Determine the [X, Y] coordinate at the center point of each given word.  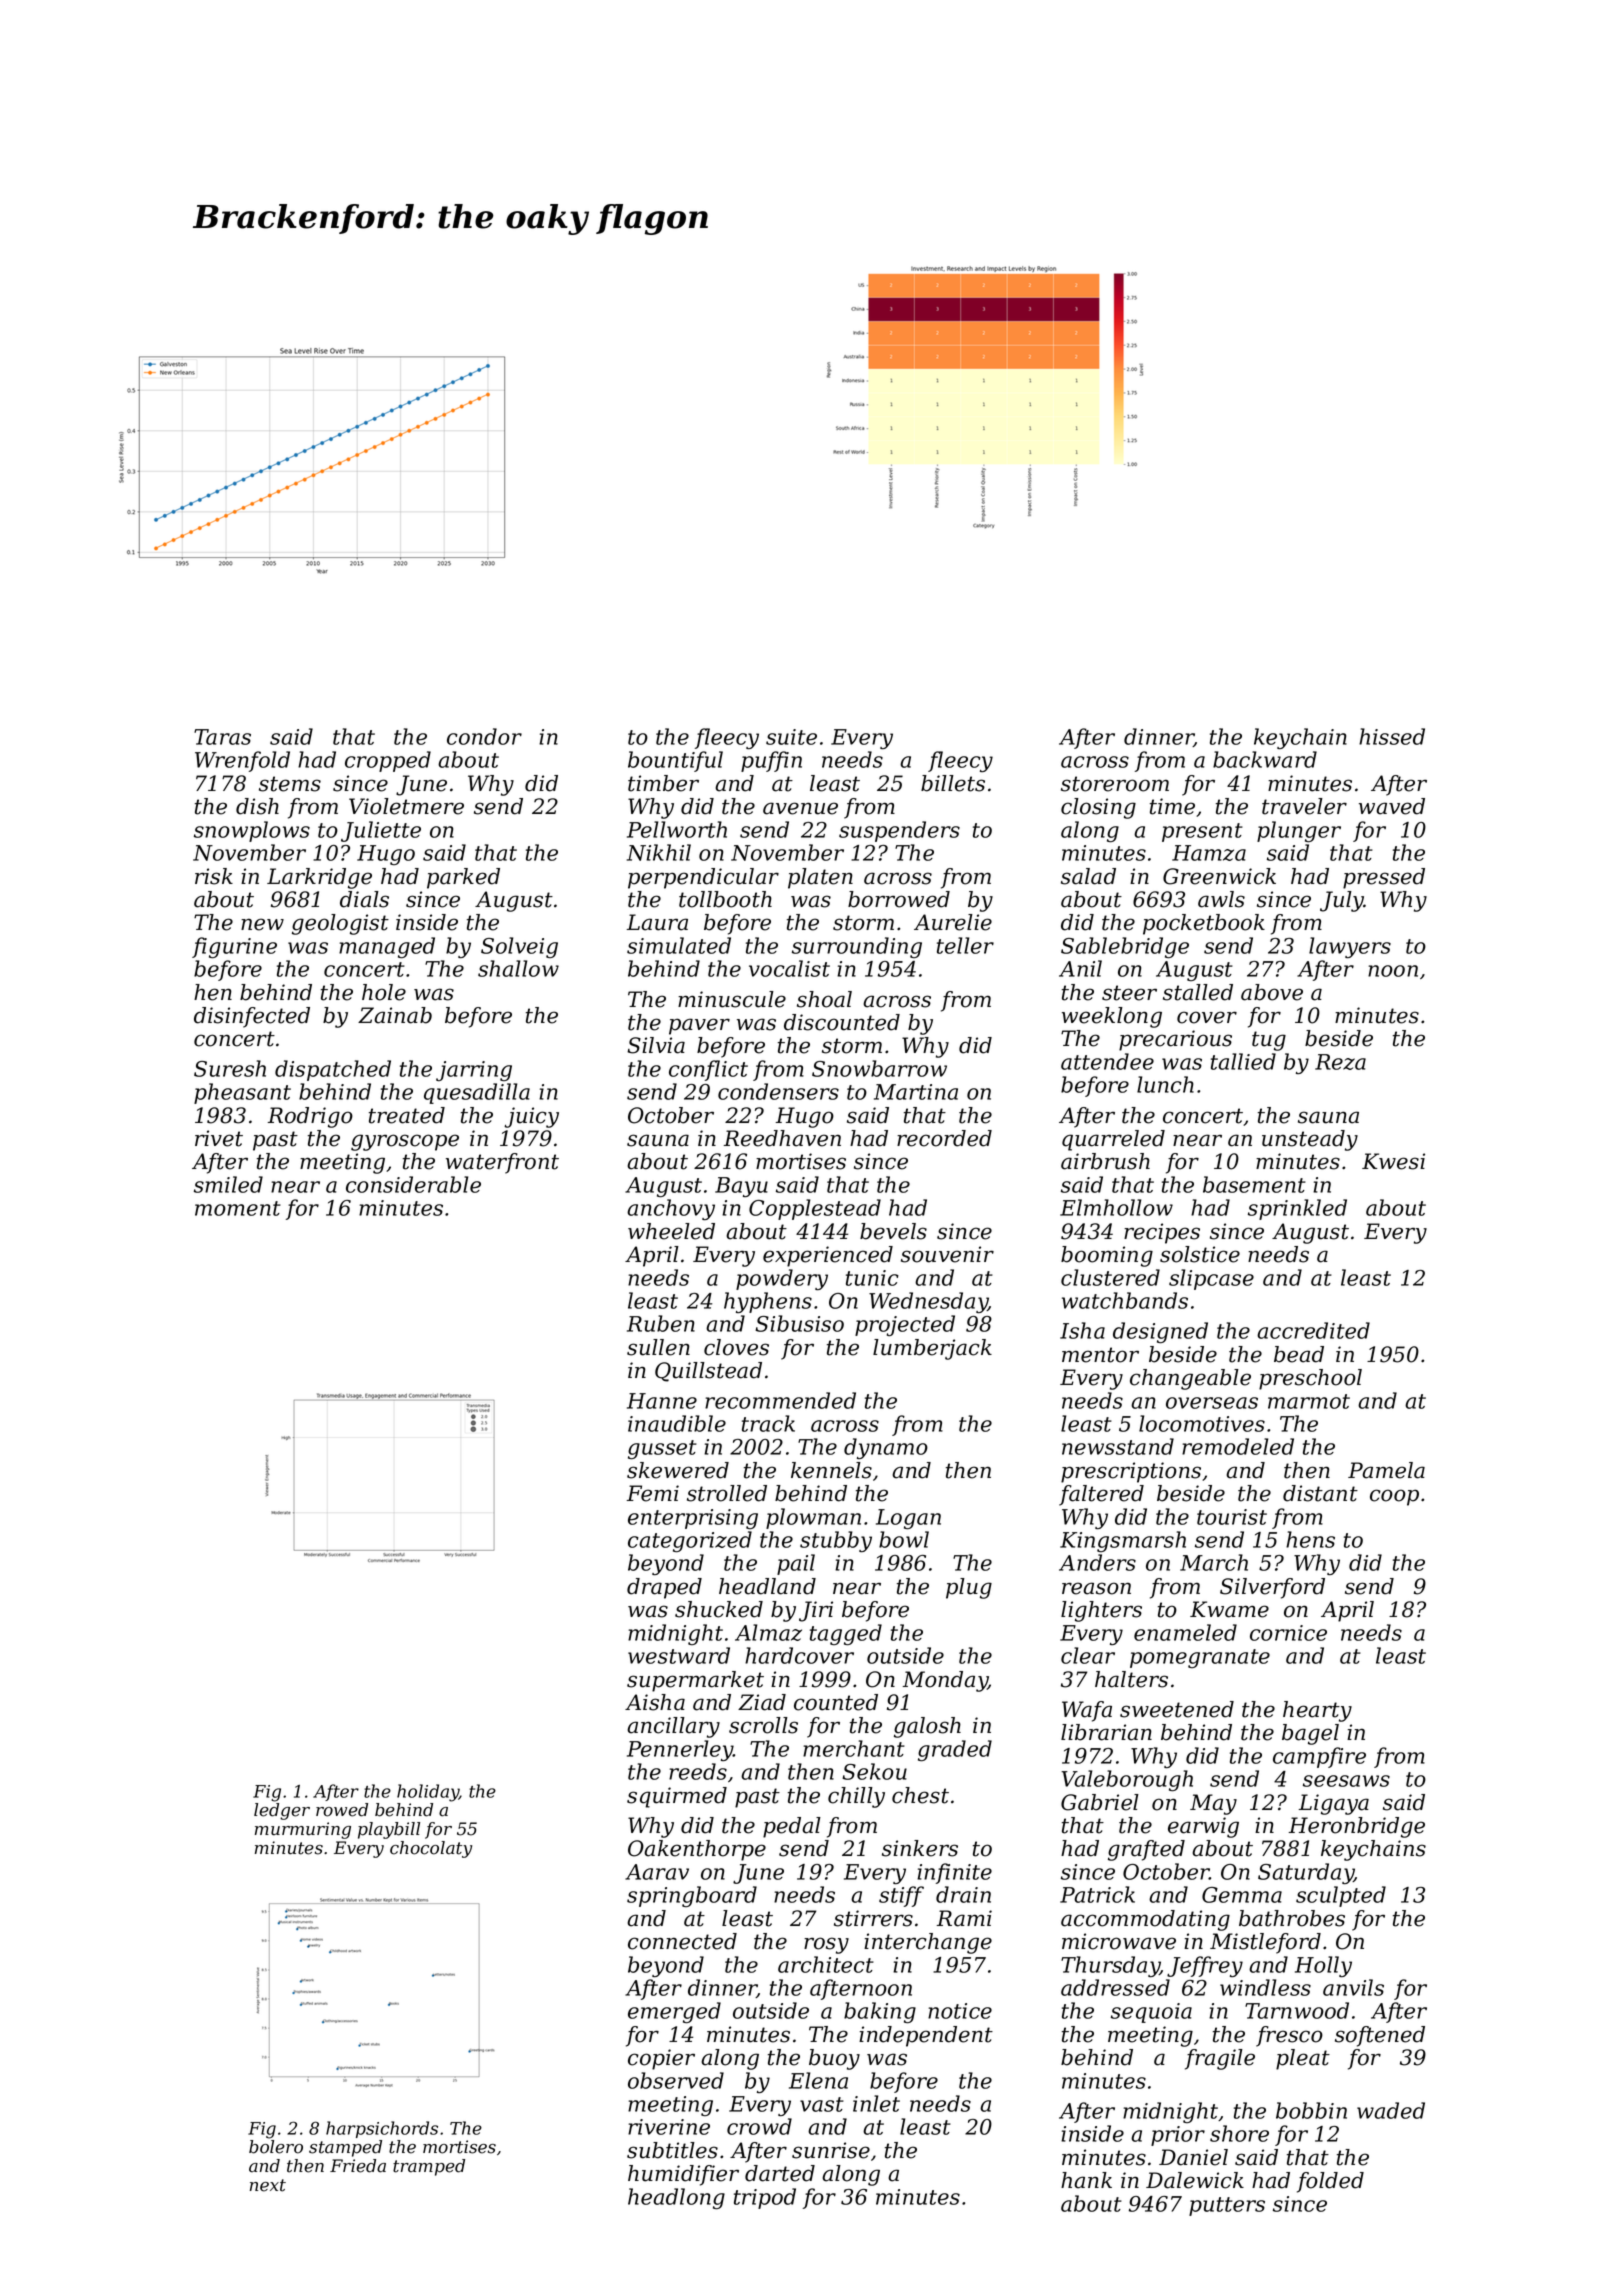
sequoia [1151, 2013]
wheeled [671, 1231]
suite [791, 737]
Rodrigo [310, 1117]
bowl [904, 1539]
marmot [1309, 1401]
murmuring [303, 1830]
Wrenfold [242, 761]
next [268, 2185]
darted [780, 2173]
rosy [826, 1945]
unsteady [1310, 1140]
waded [1391, 2110]
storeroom [1115, 784]
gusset [662, 1450]
